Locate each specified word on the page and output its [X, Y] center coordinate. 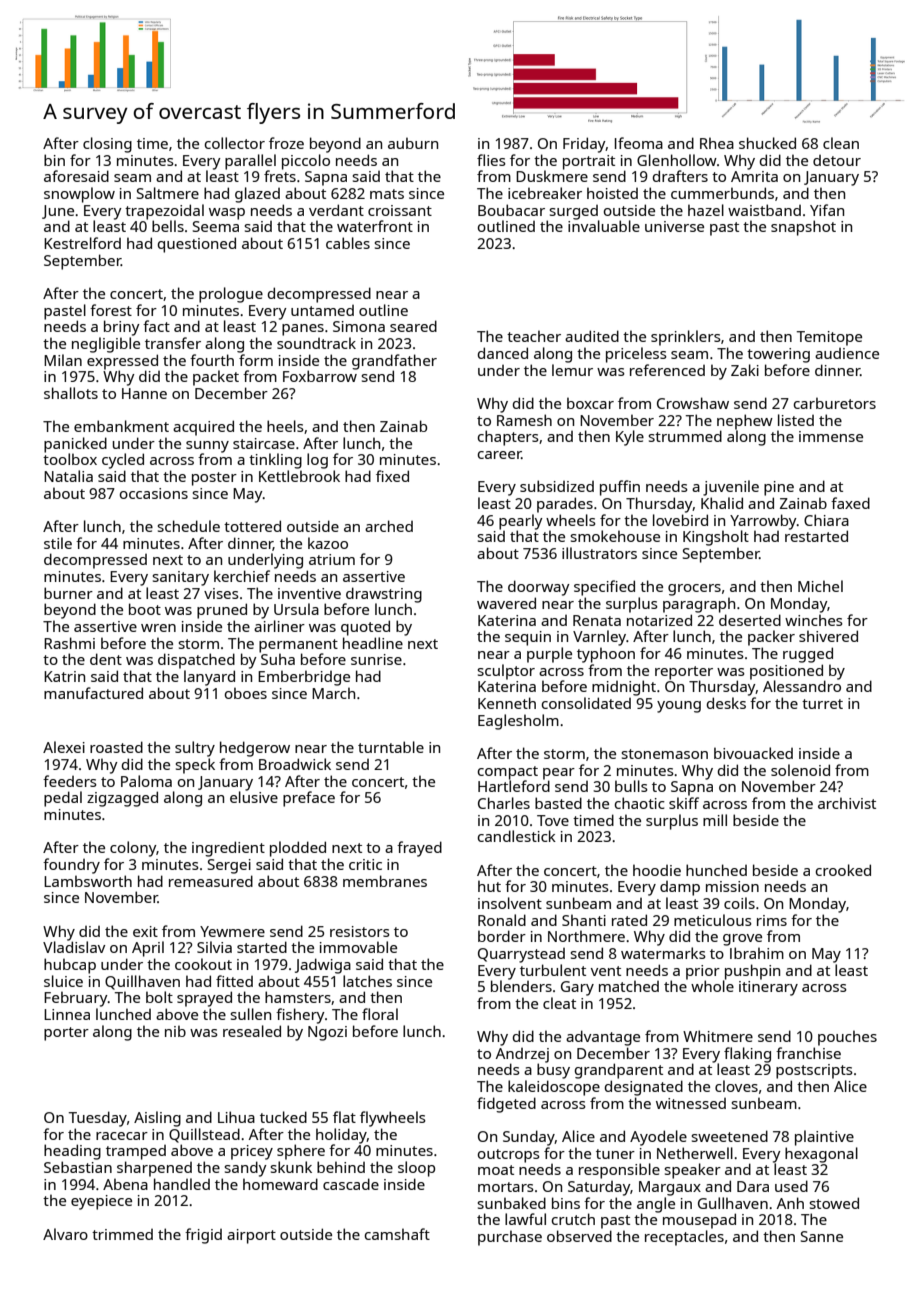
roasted [116, 747]
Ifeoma [639, 143]
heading [72, 1152]
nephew [745, 422]
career [499, 455]
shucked [767, 143]
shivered [828, 636]
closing [107, 145]
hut [489, 886]
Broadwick [295, 764]
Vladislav [74, 947]
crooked [843, 870]
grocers [694, 590]
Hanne [144, 393]
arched [389, 526]
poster [214, 479]
